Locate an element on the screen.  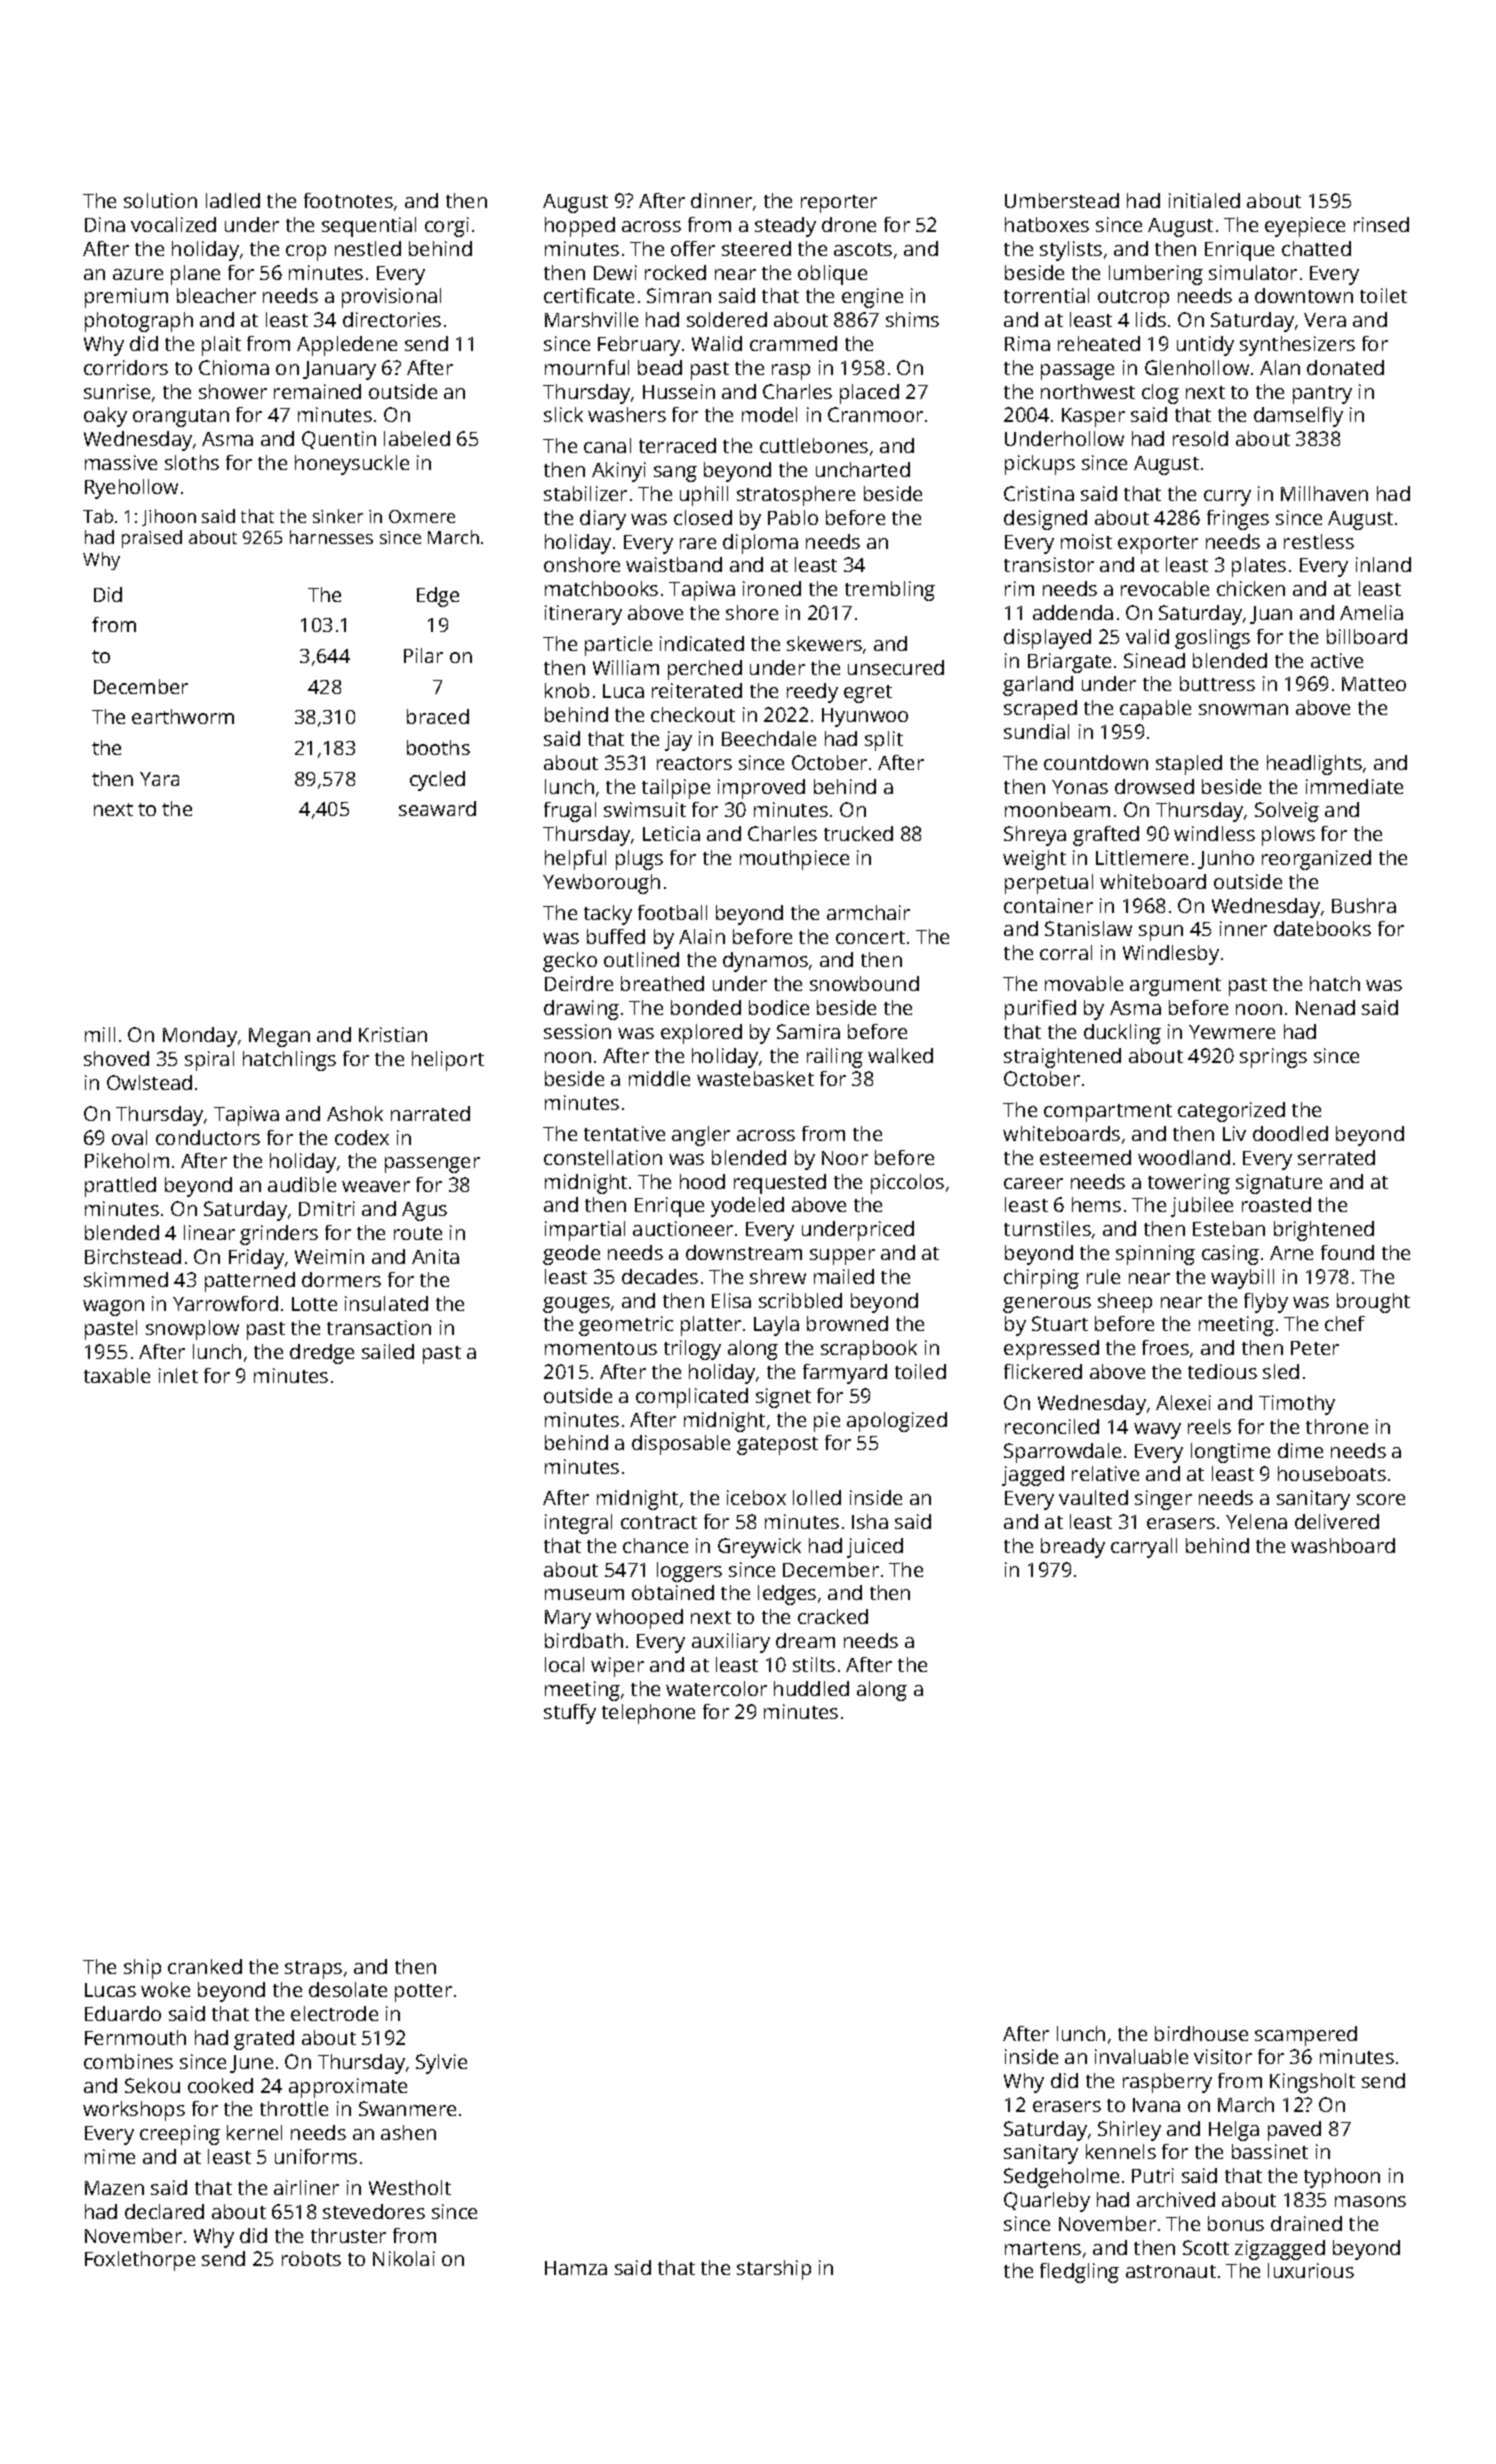
placed is located at coordinates (869, 394).
